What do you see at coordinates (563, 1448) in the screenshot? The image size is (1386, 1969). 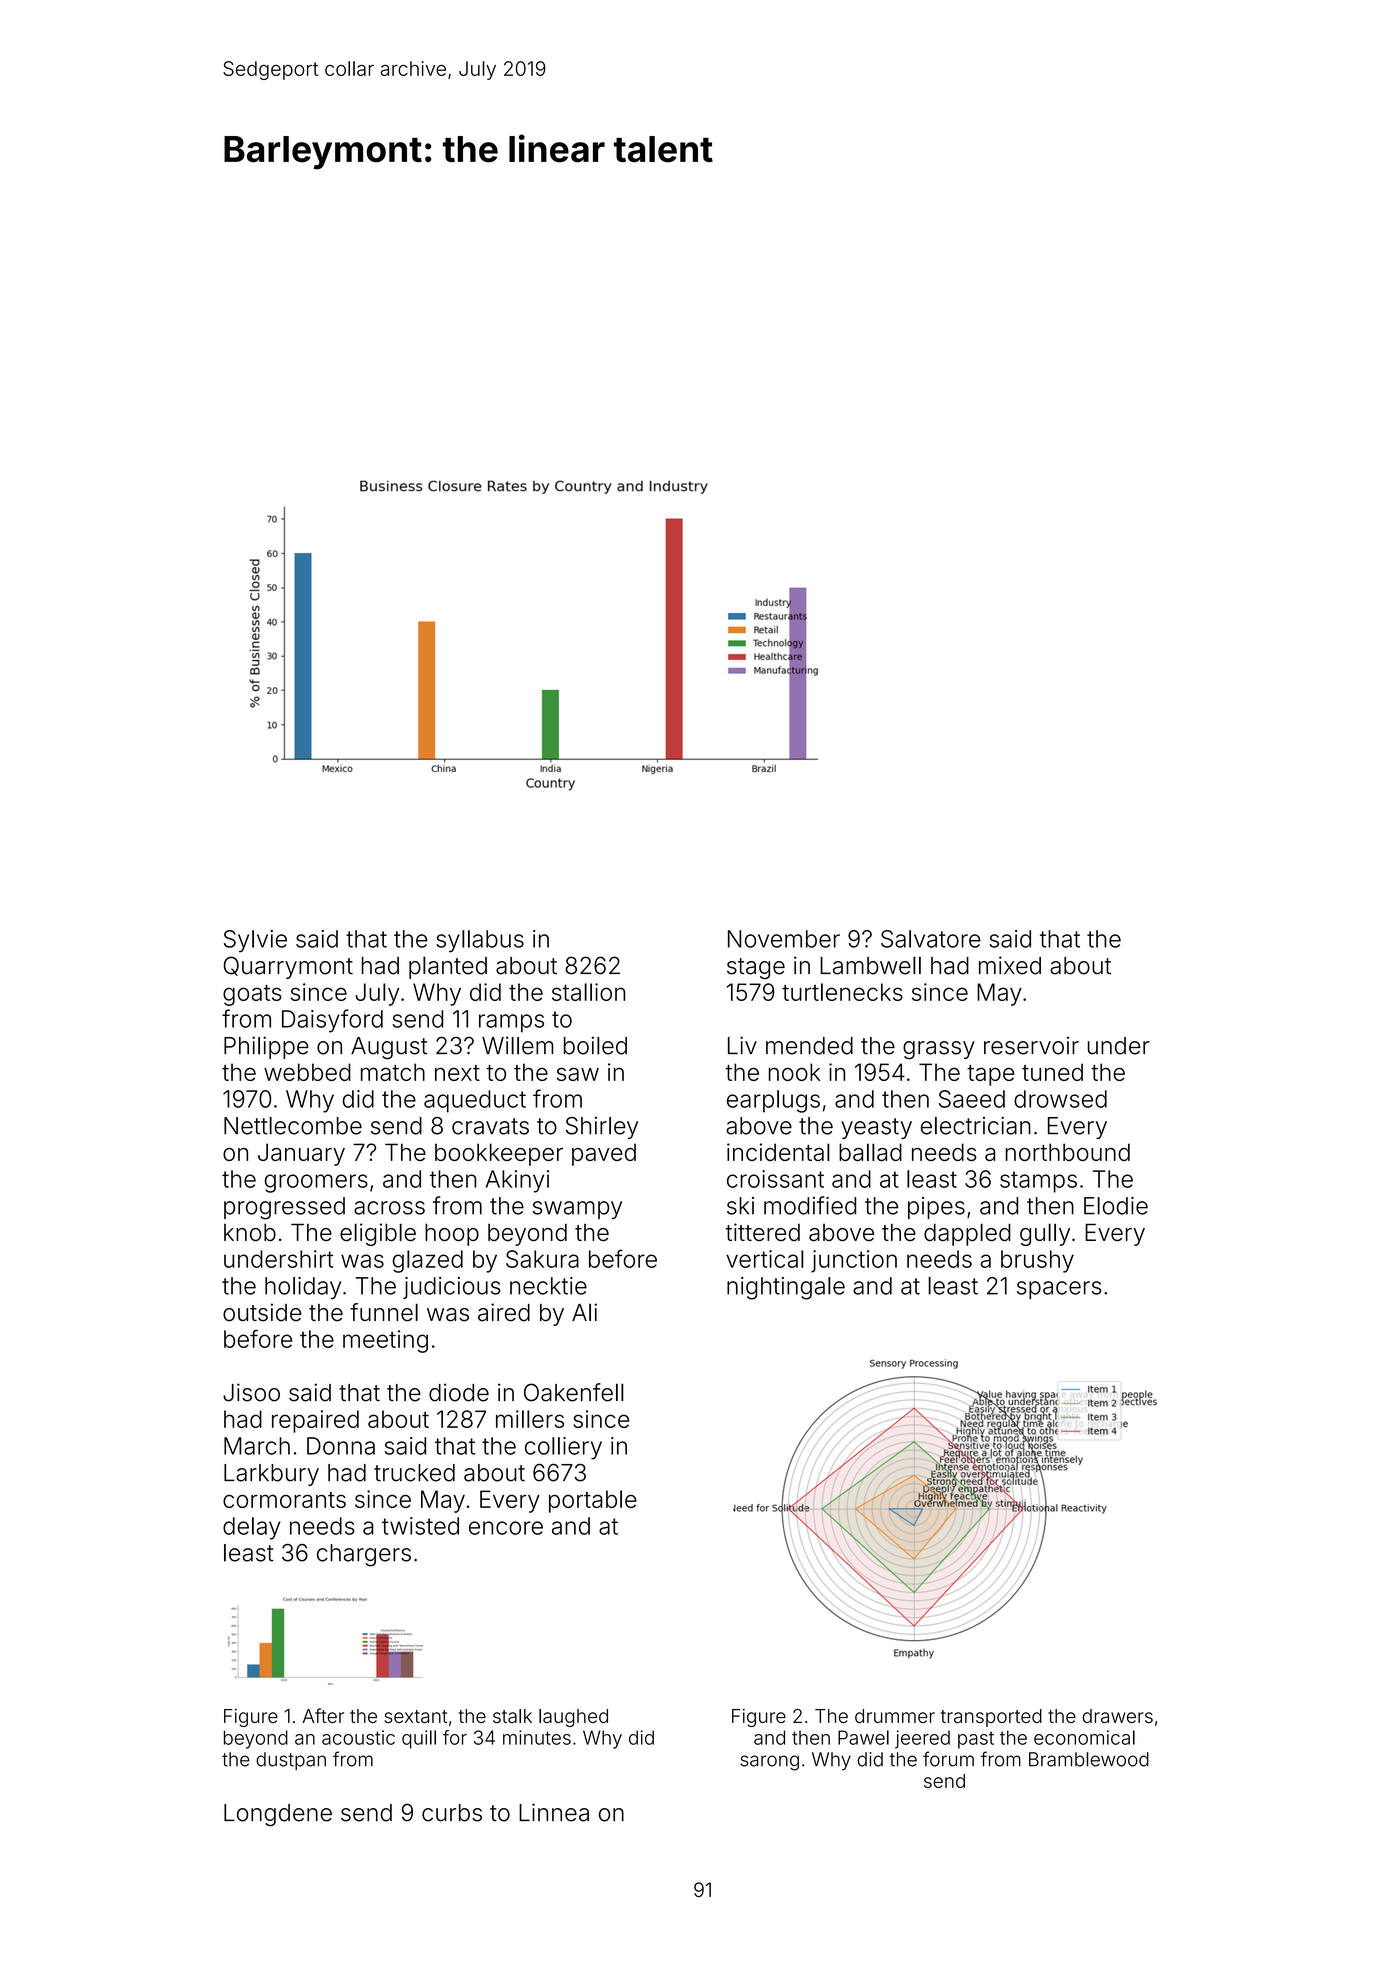 I see `colliery` at bounding box center [563, 1448].
